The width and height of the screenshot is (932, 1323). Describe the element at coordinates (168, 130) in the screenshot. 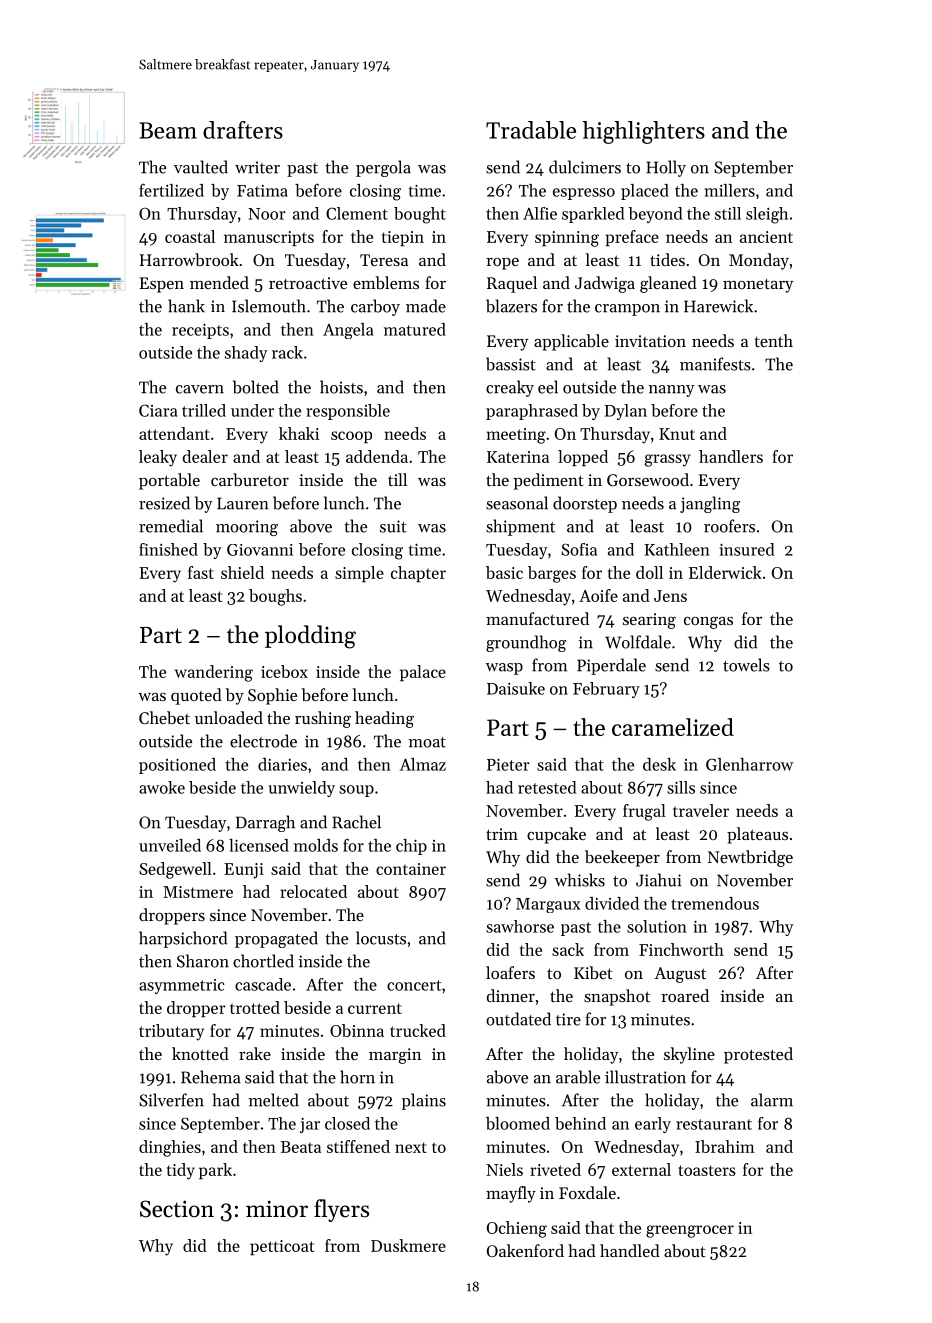

I see `Beam` at that location.
